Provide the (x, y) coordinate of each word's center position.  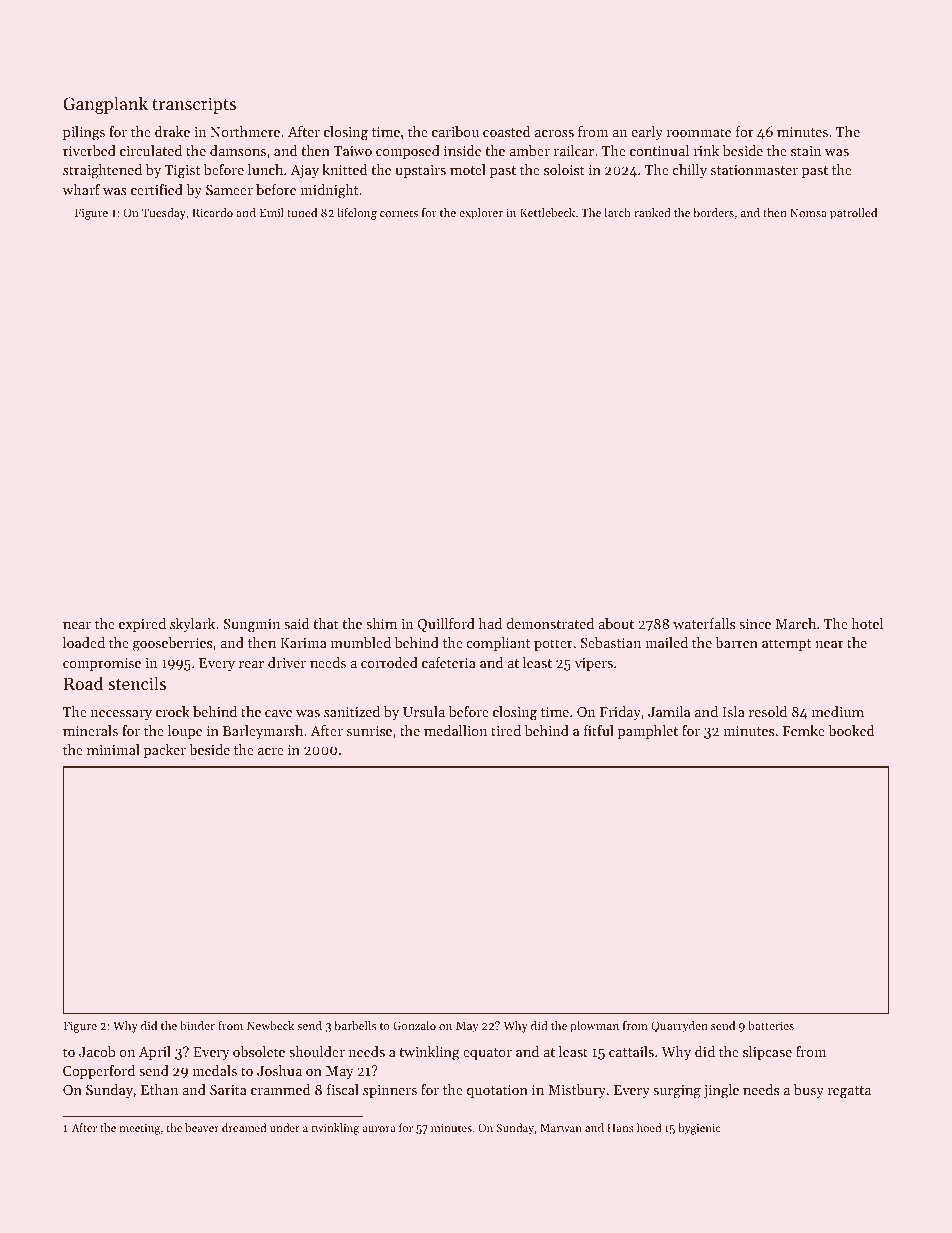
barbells (355, 1025)
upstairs (420, 171)
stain (806, 151)
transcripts (194, 105)
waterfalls (704, 623)
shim (381, 623)
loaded (84, 642)
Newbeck (270, 1025)
